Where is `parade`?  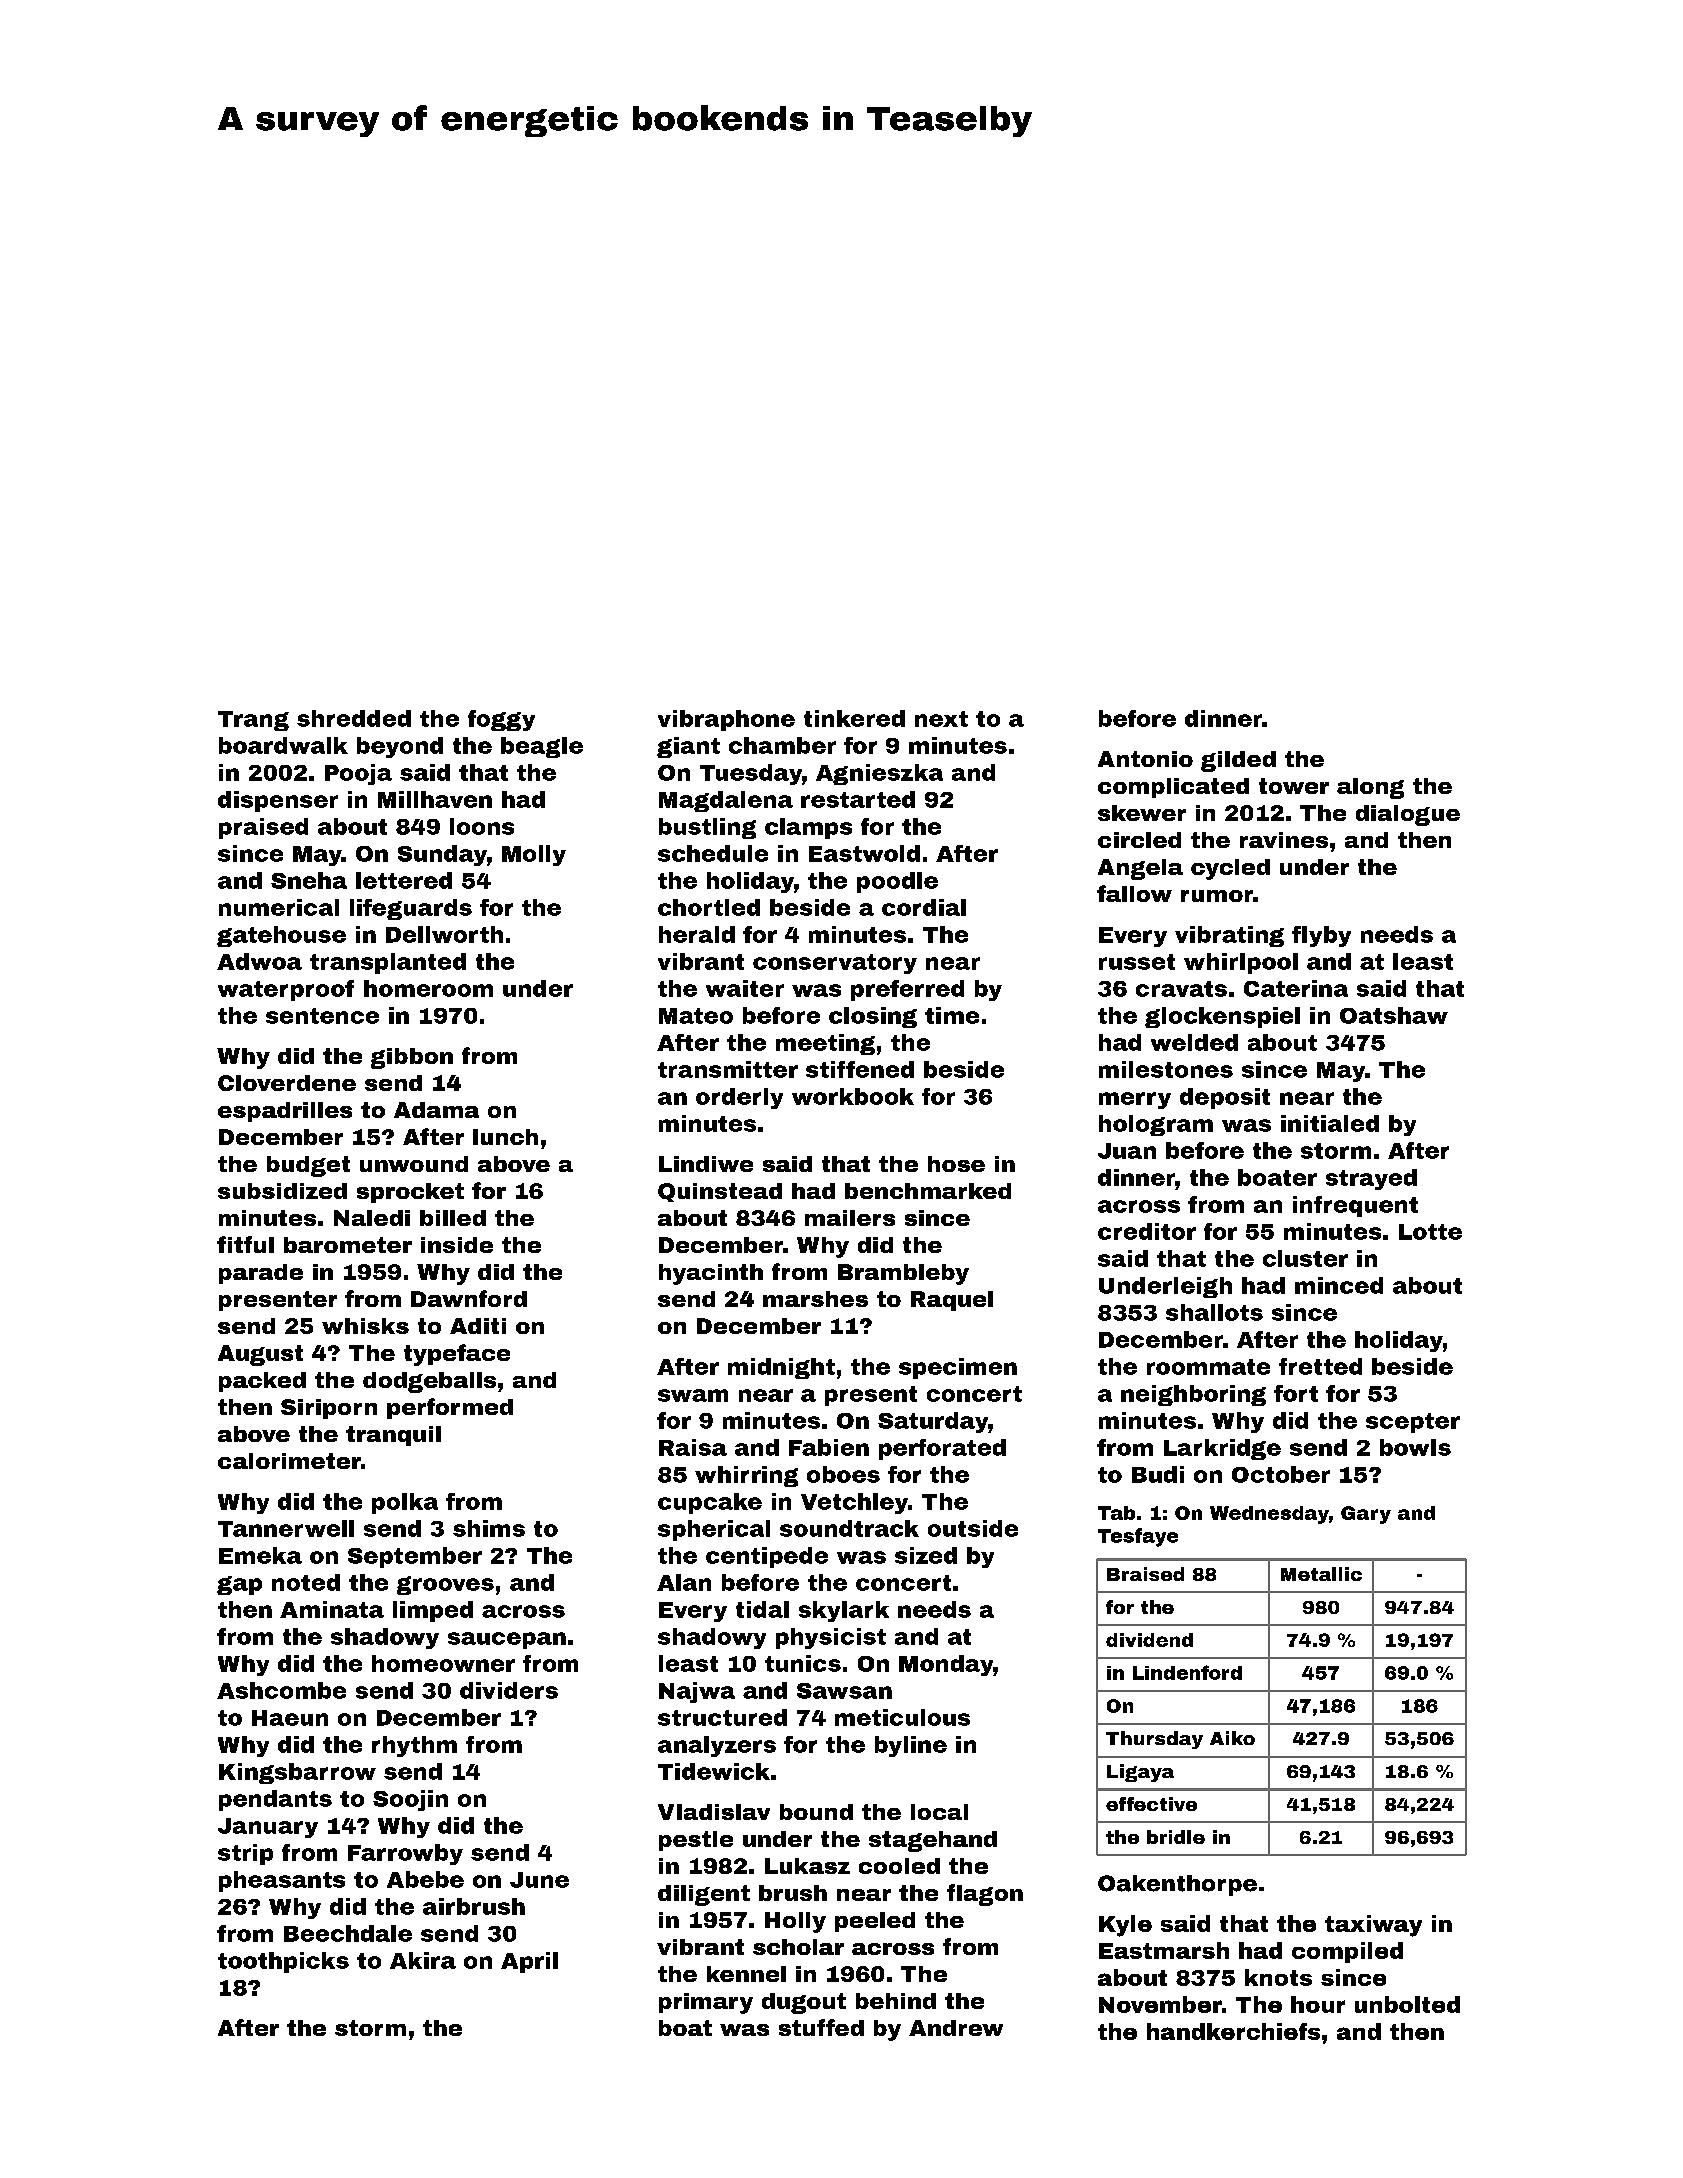
parade is located at coordinates (261, 1274).
